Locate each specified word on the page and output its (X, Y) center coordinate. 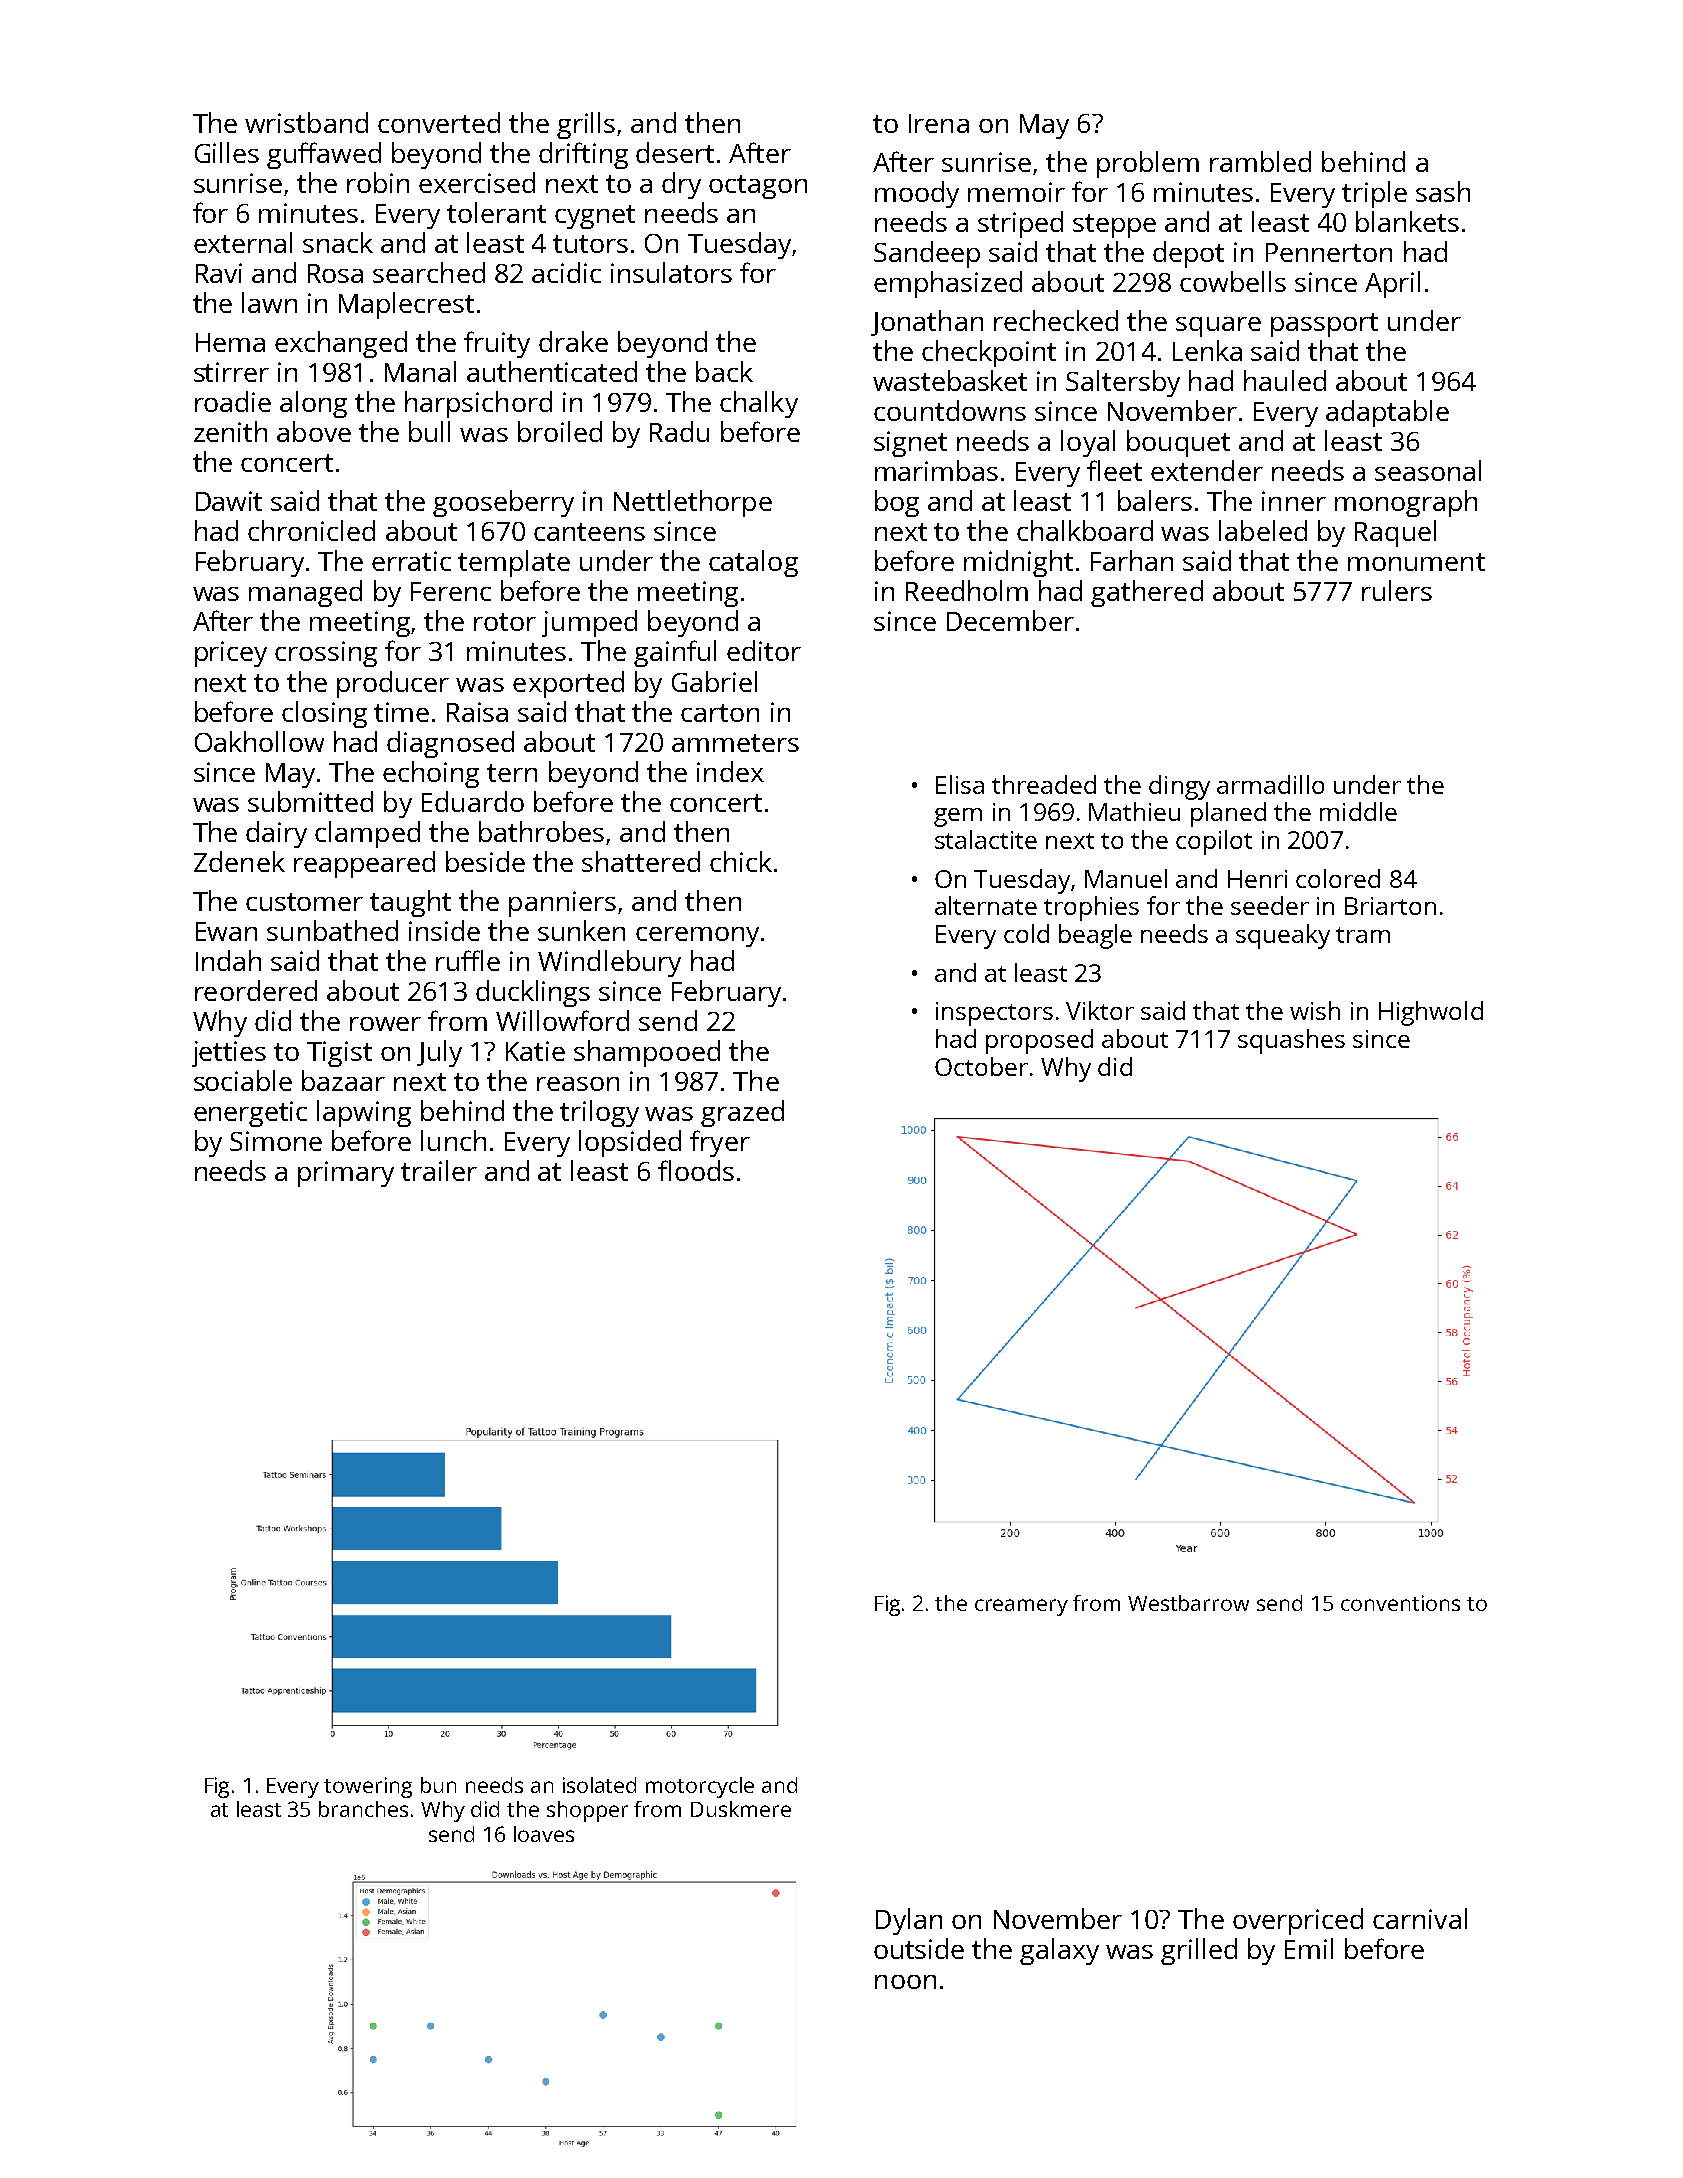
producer (393, 684)
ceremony (697, 937)
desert (675, 152)
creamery (1021, 1607)
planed (1228, 814)
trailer (439, 1170)
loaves (544, 1834)
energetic (250, 1114)
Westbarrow (1188, 1603)
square (1218, 327)
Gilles (227, 152)
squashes (1291, 1041)
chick (741, 861)
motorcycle (700, 1787)
